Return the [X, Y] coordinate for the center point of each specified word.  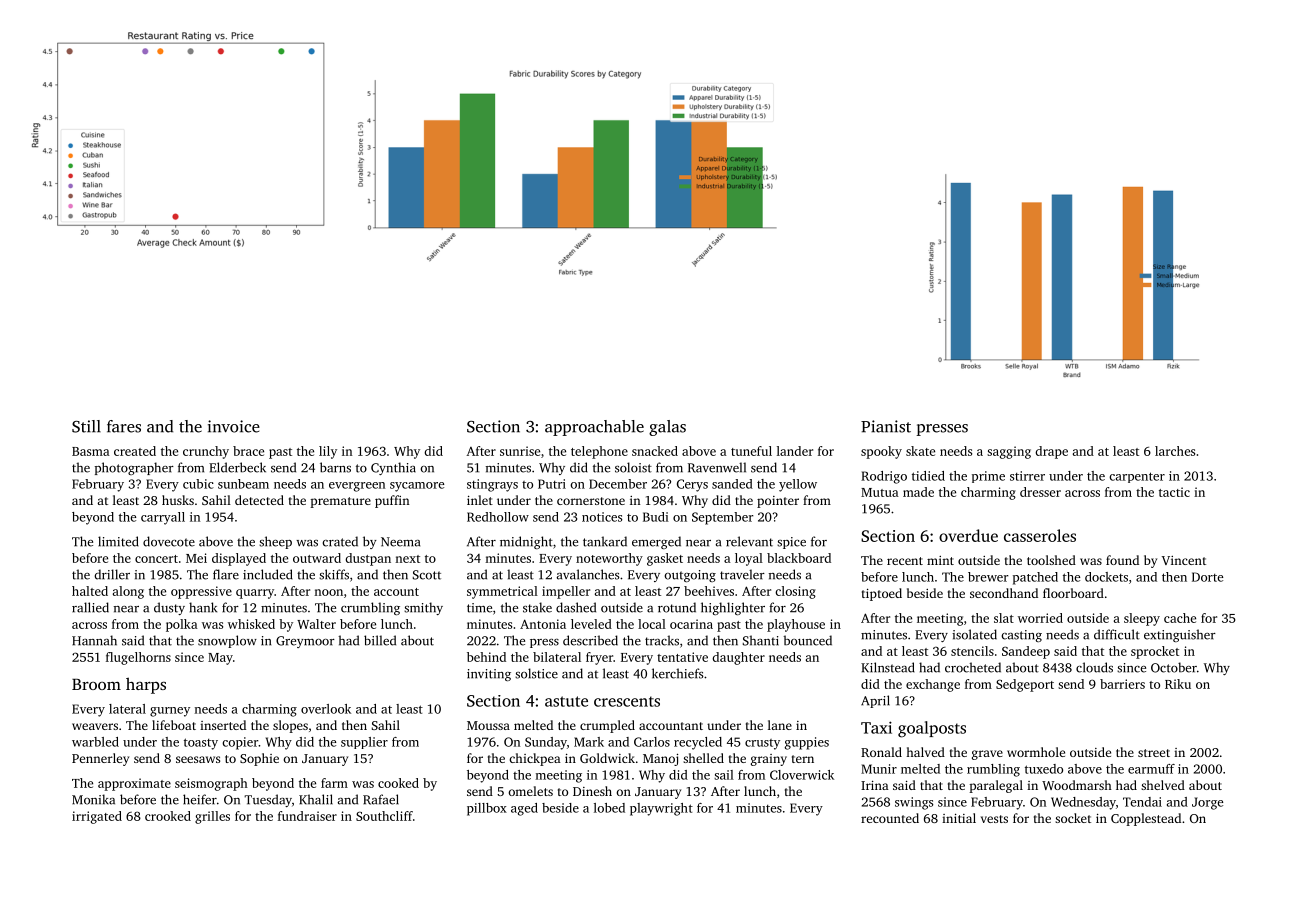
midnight [526, 542]
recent [905, 561]
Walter [316, 624]
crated [340, 541]
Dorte [1207, 577]
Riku [1178, 684]
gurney [170, 712]
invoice [234, 426]
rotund [677, 607]
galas [667, 428]
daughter [738, 658]
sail [724, 775]
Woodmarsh [1077, 785]
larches [1175, 451]
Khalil [316, 799]
